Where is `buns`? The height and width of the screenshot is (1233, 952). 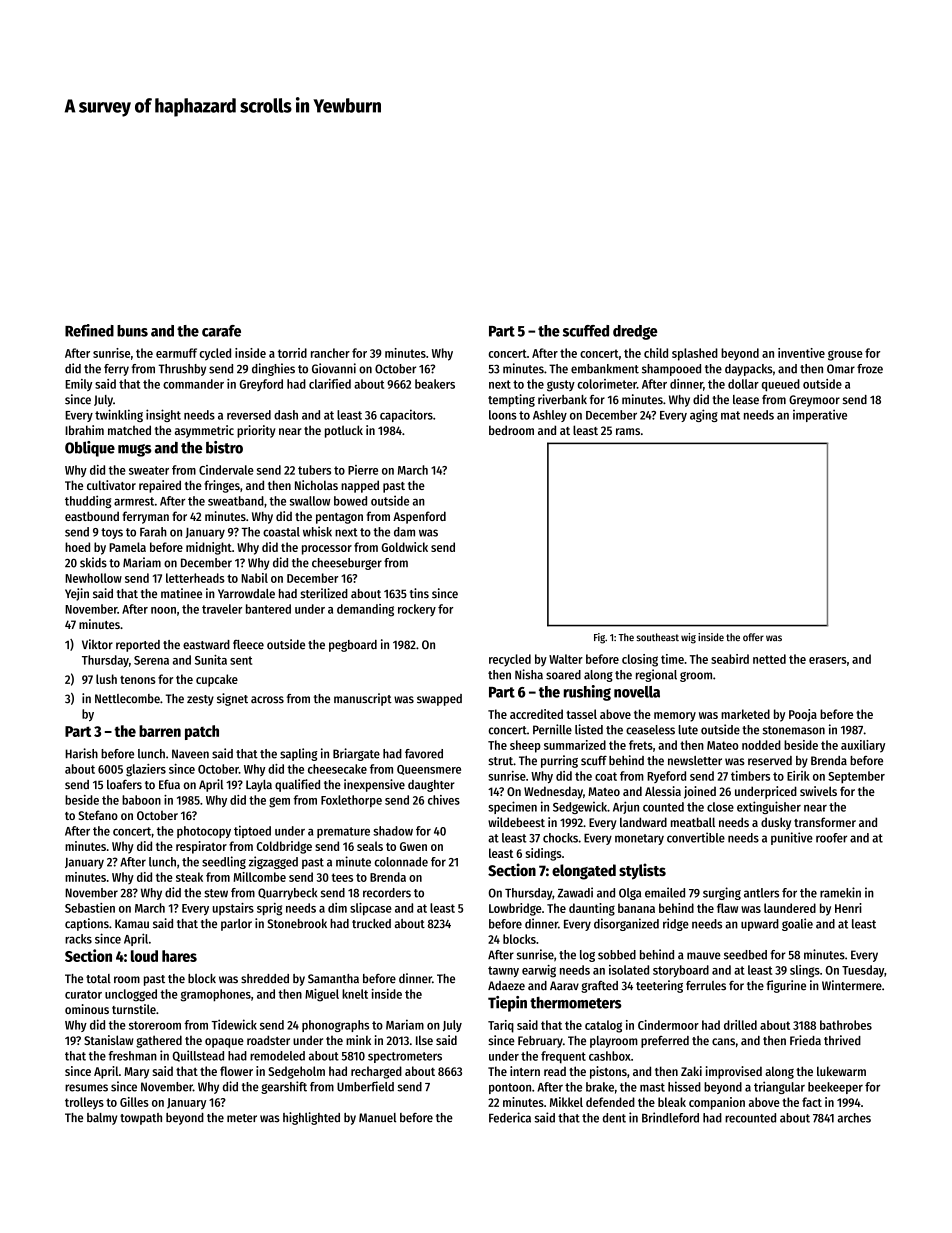
buns is located at coordinates (132, 331).
